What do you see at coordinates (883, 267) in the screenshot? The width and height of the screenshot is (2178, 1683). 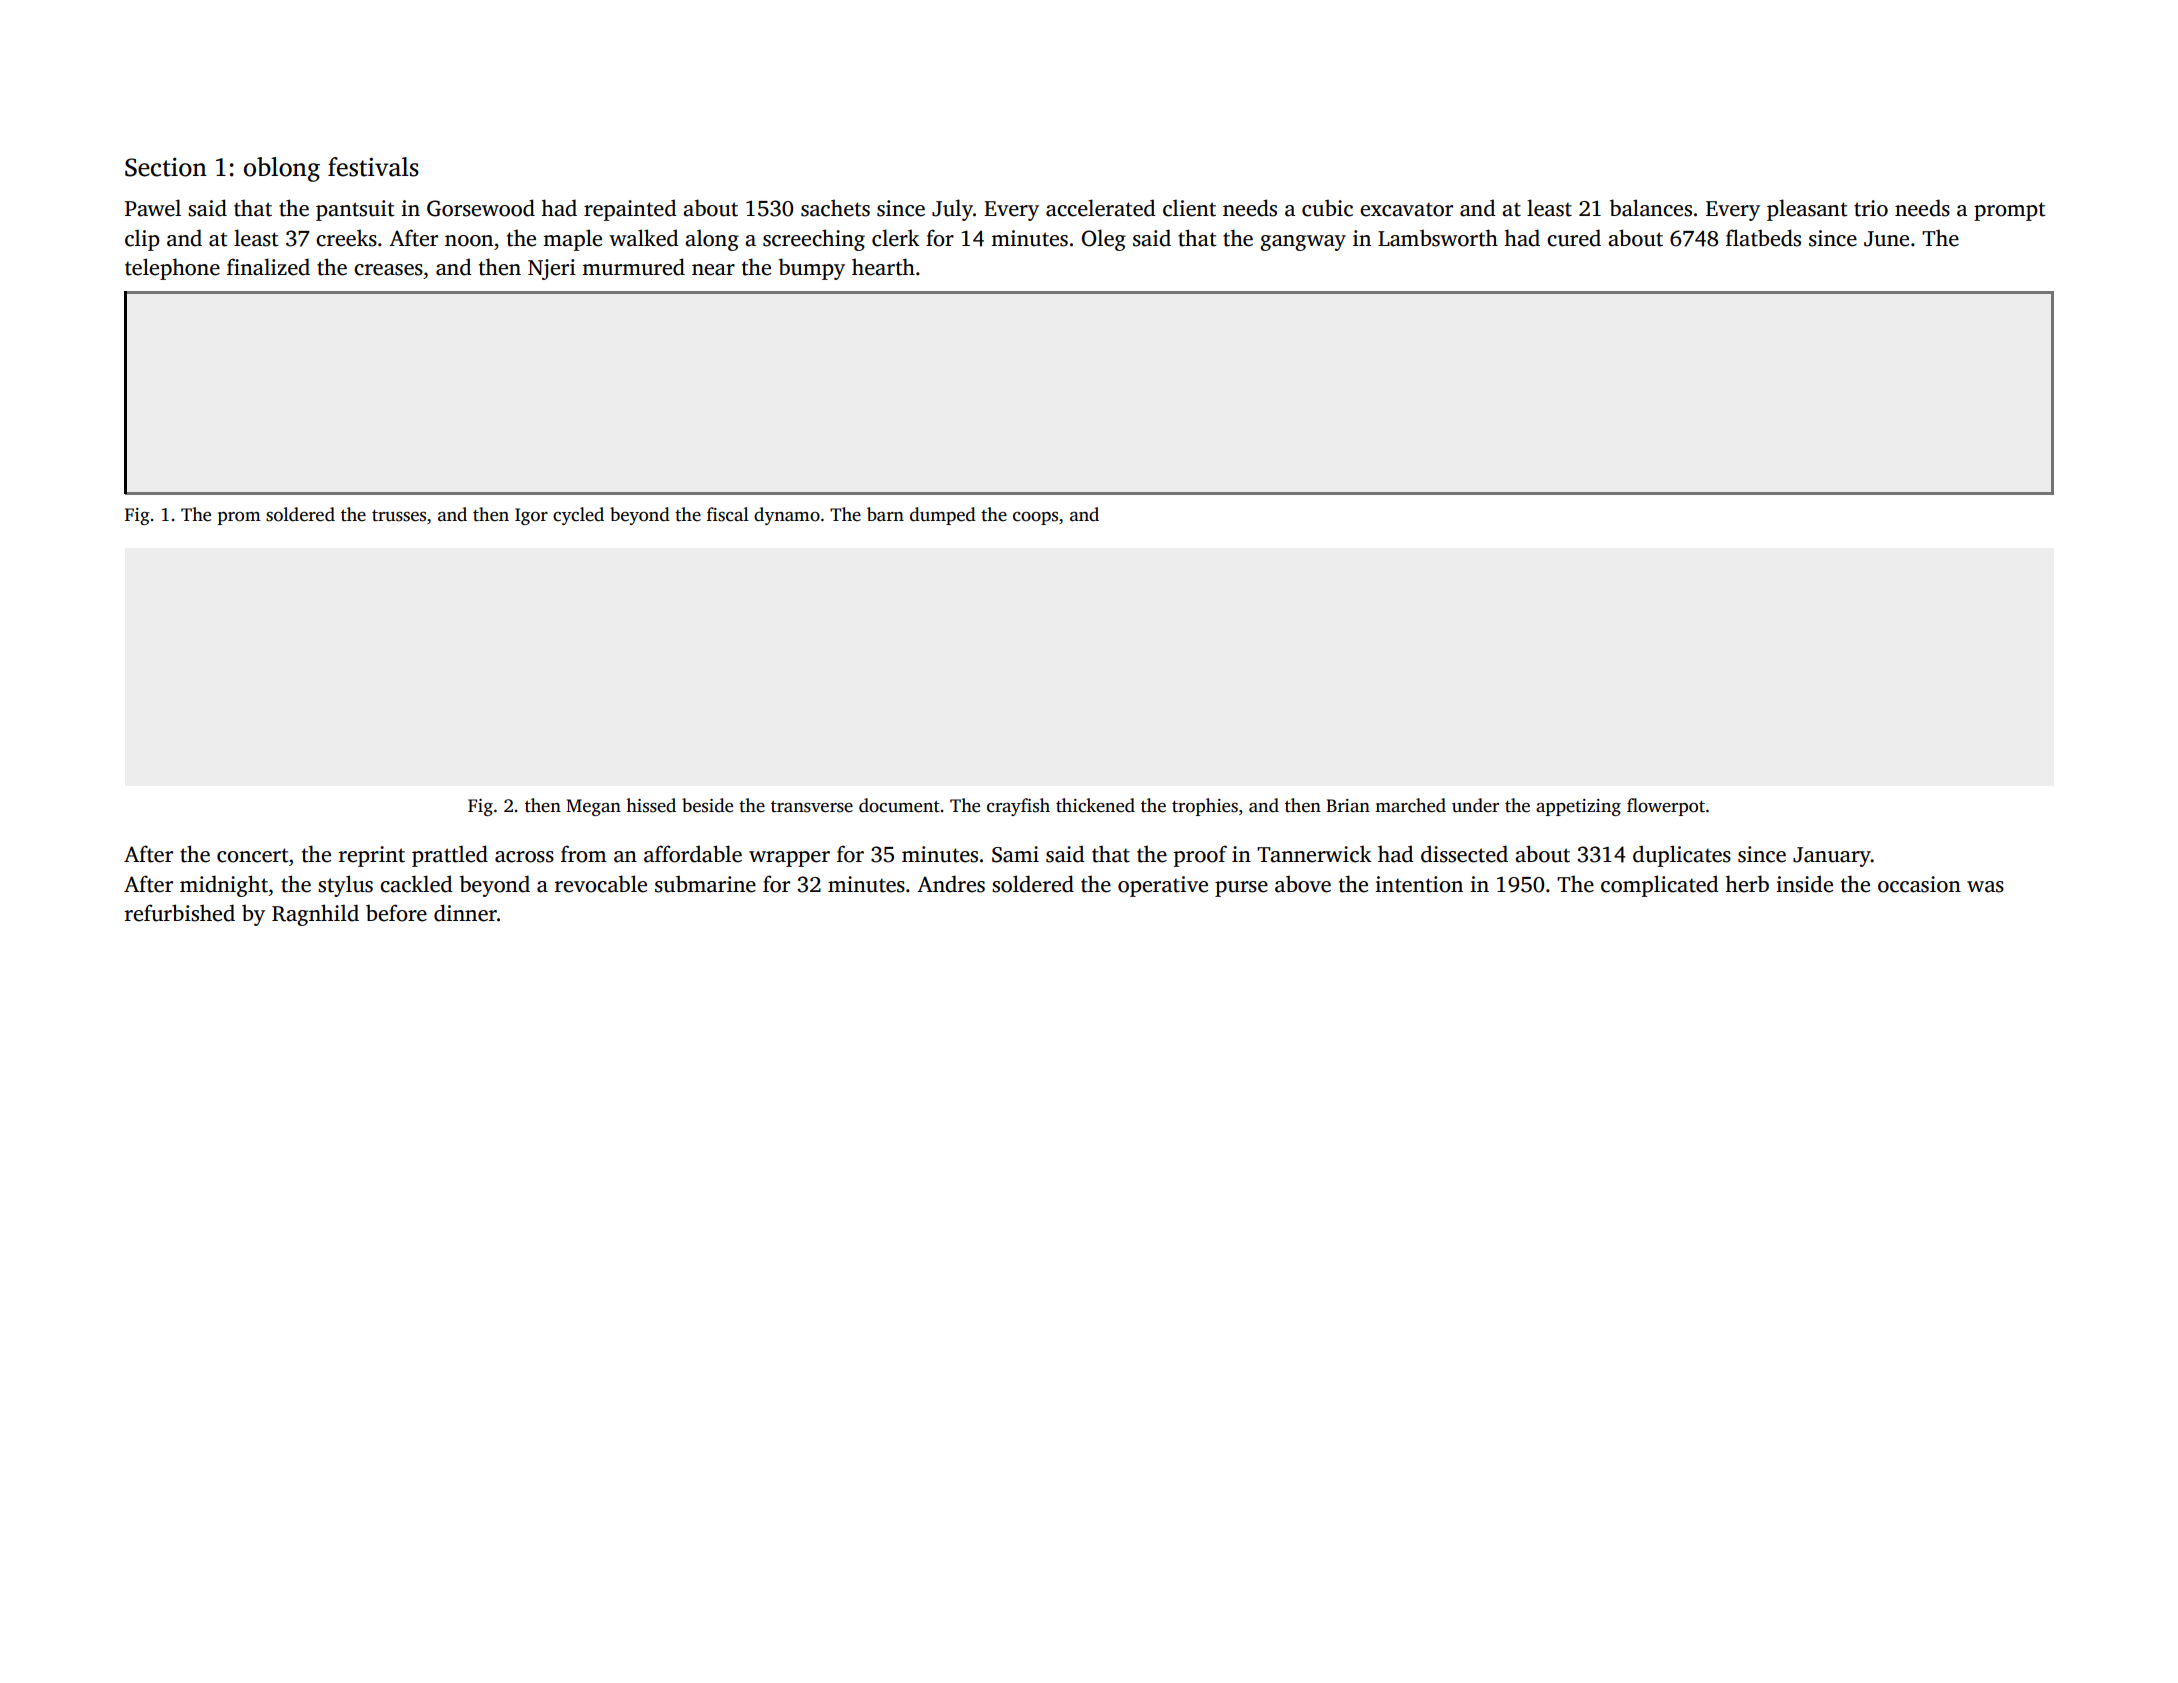 I see `hearth` at bounding box center [883, 267].
